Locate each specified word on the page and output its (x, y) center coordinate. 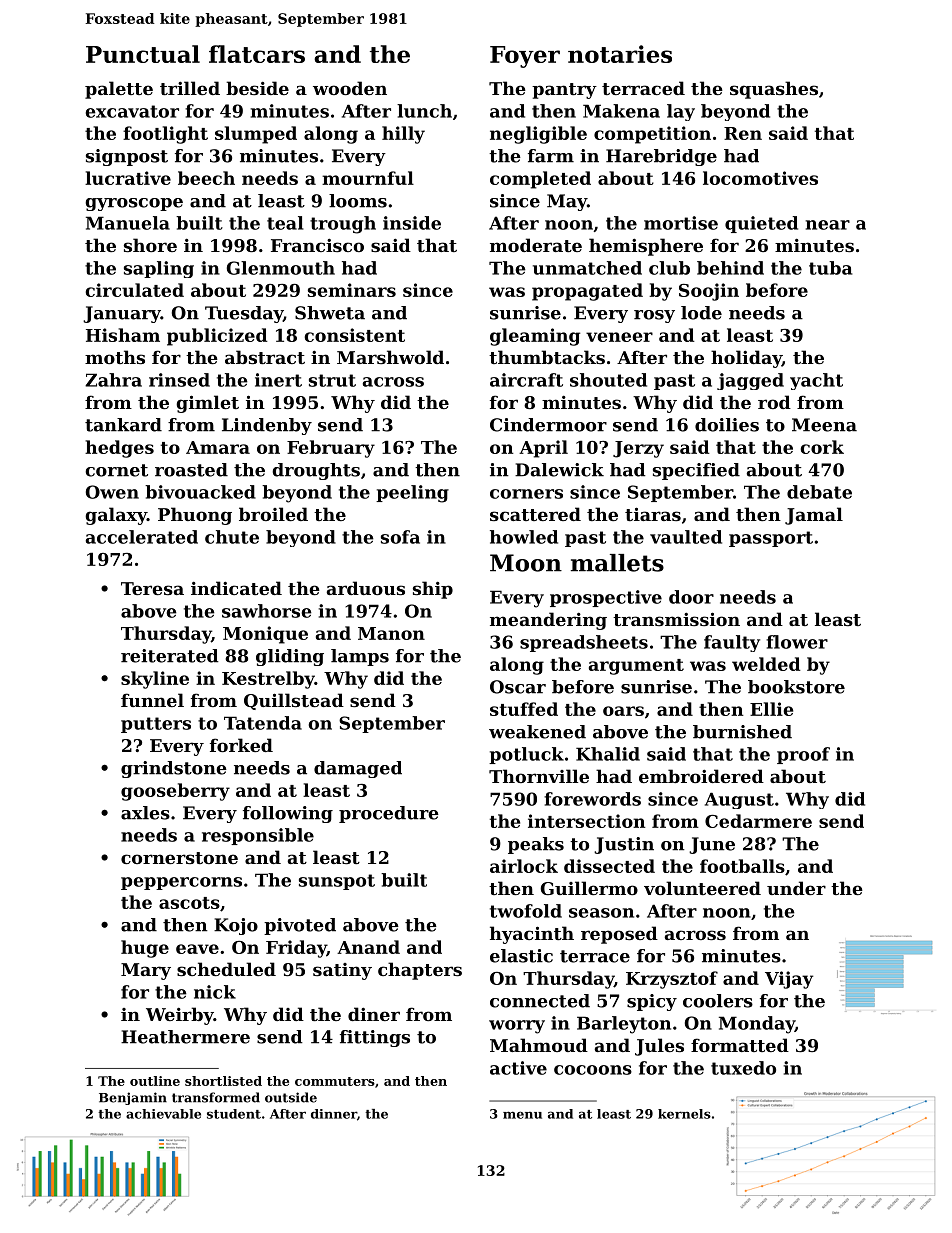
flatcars (257, 54)
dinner (334, 1114)
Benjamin (133, 1098)
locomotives (760, 178)
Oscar (518, 687)
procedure (389, 814)
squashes (774, 90)
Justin (624, 845)
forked (241, 745)
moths (115, 357)
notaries (620, 54)
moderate (536, 245)
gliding (290, 657)
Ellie (771, 709)
